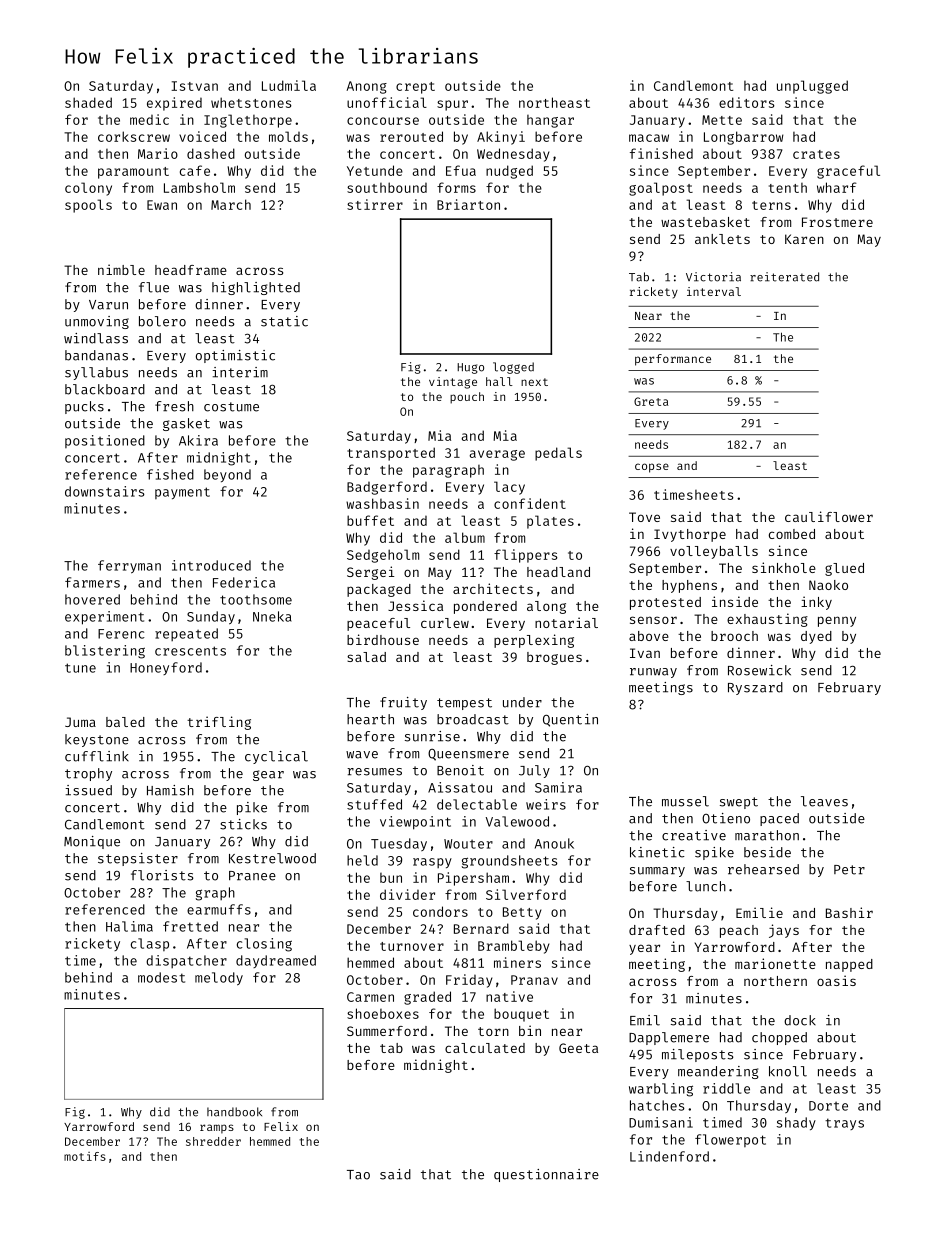 This screenshot has width=952, height=1233. Describe the element at coordinates (497, 455) in the screenshot. I see `average` at that location.
